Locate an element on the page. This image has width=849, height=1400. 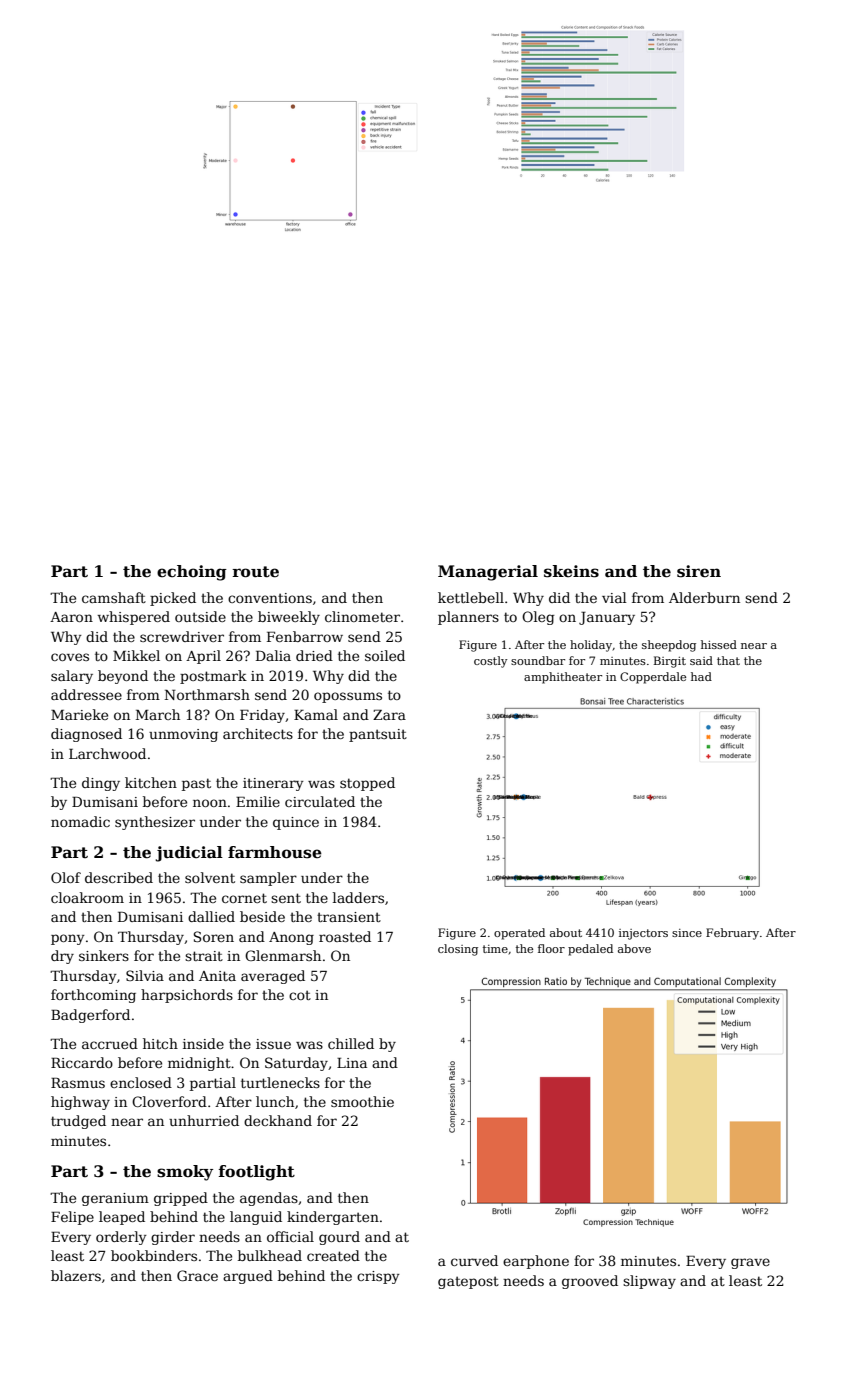
since is located at coordinates (687, 933).
